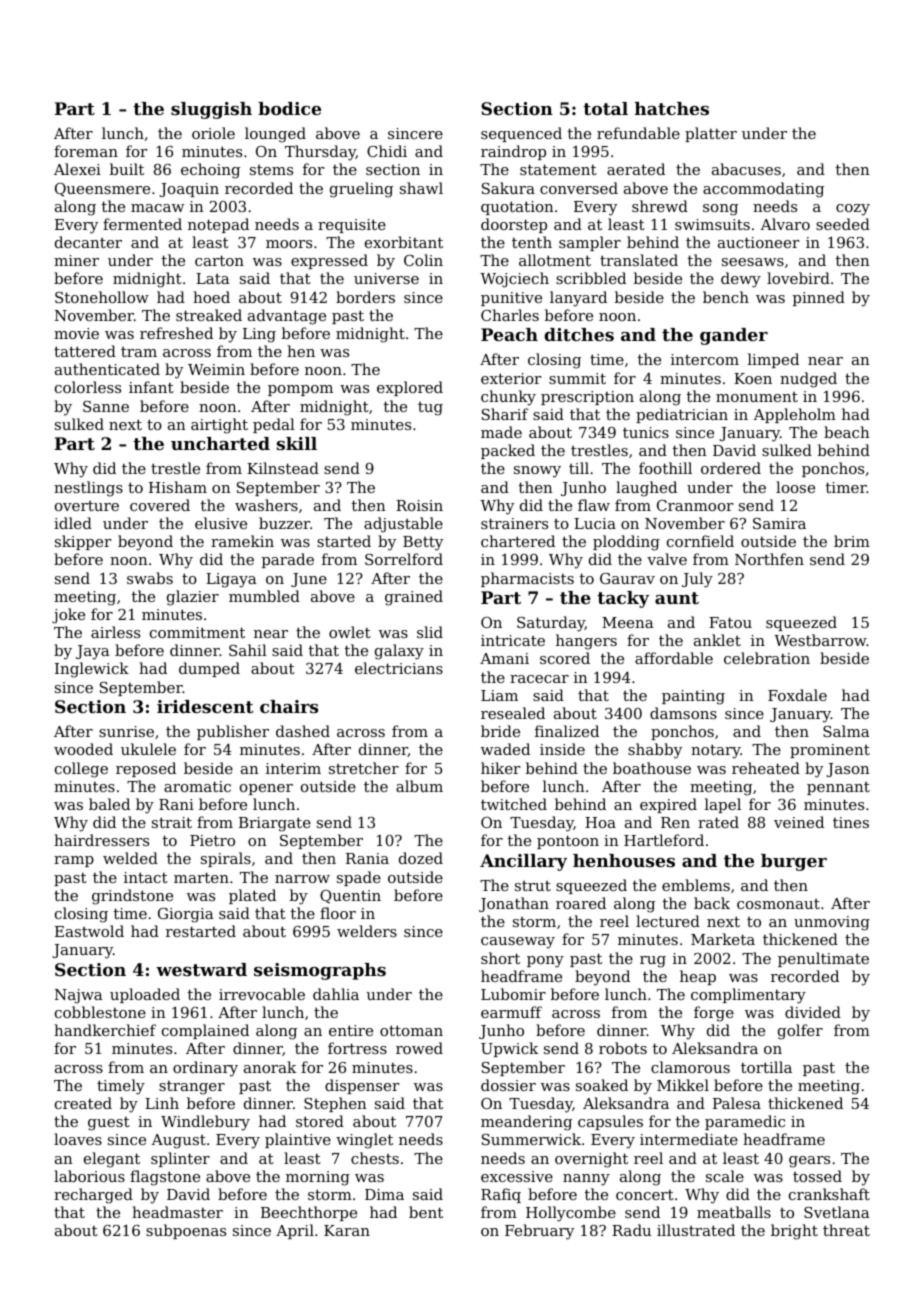 The image size is (924, 1308). What do you see at coordinates (501, 432) in the page?
I see `made` at bounding box center [501, 432].
